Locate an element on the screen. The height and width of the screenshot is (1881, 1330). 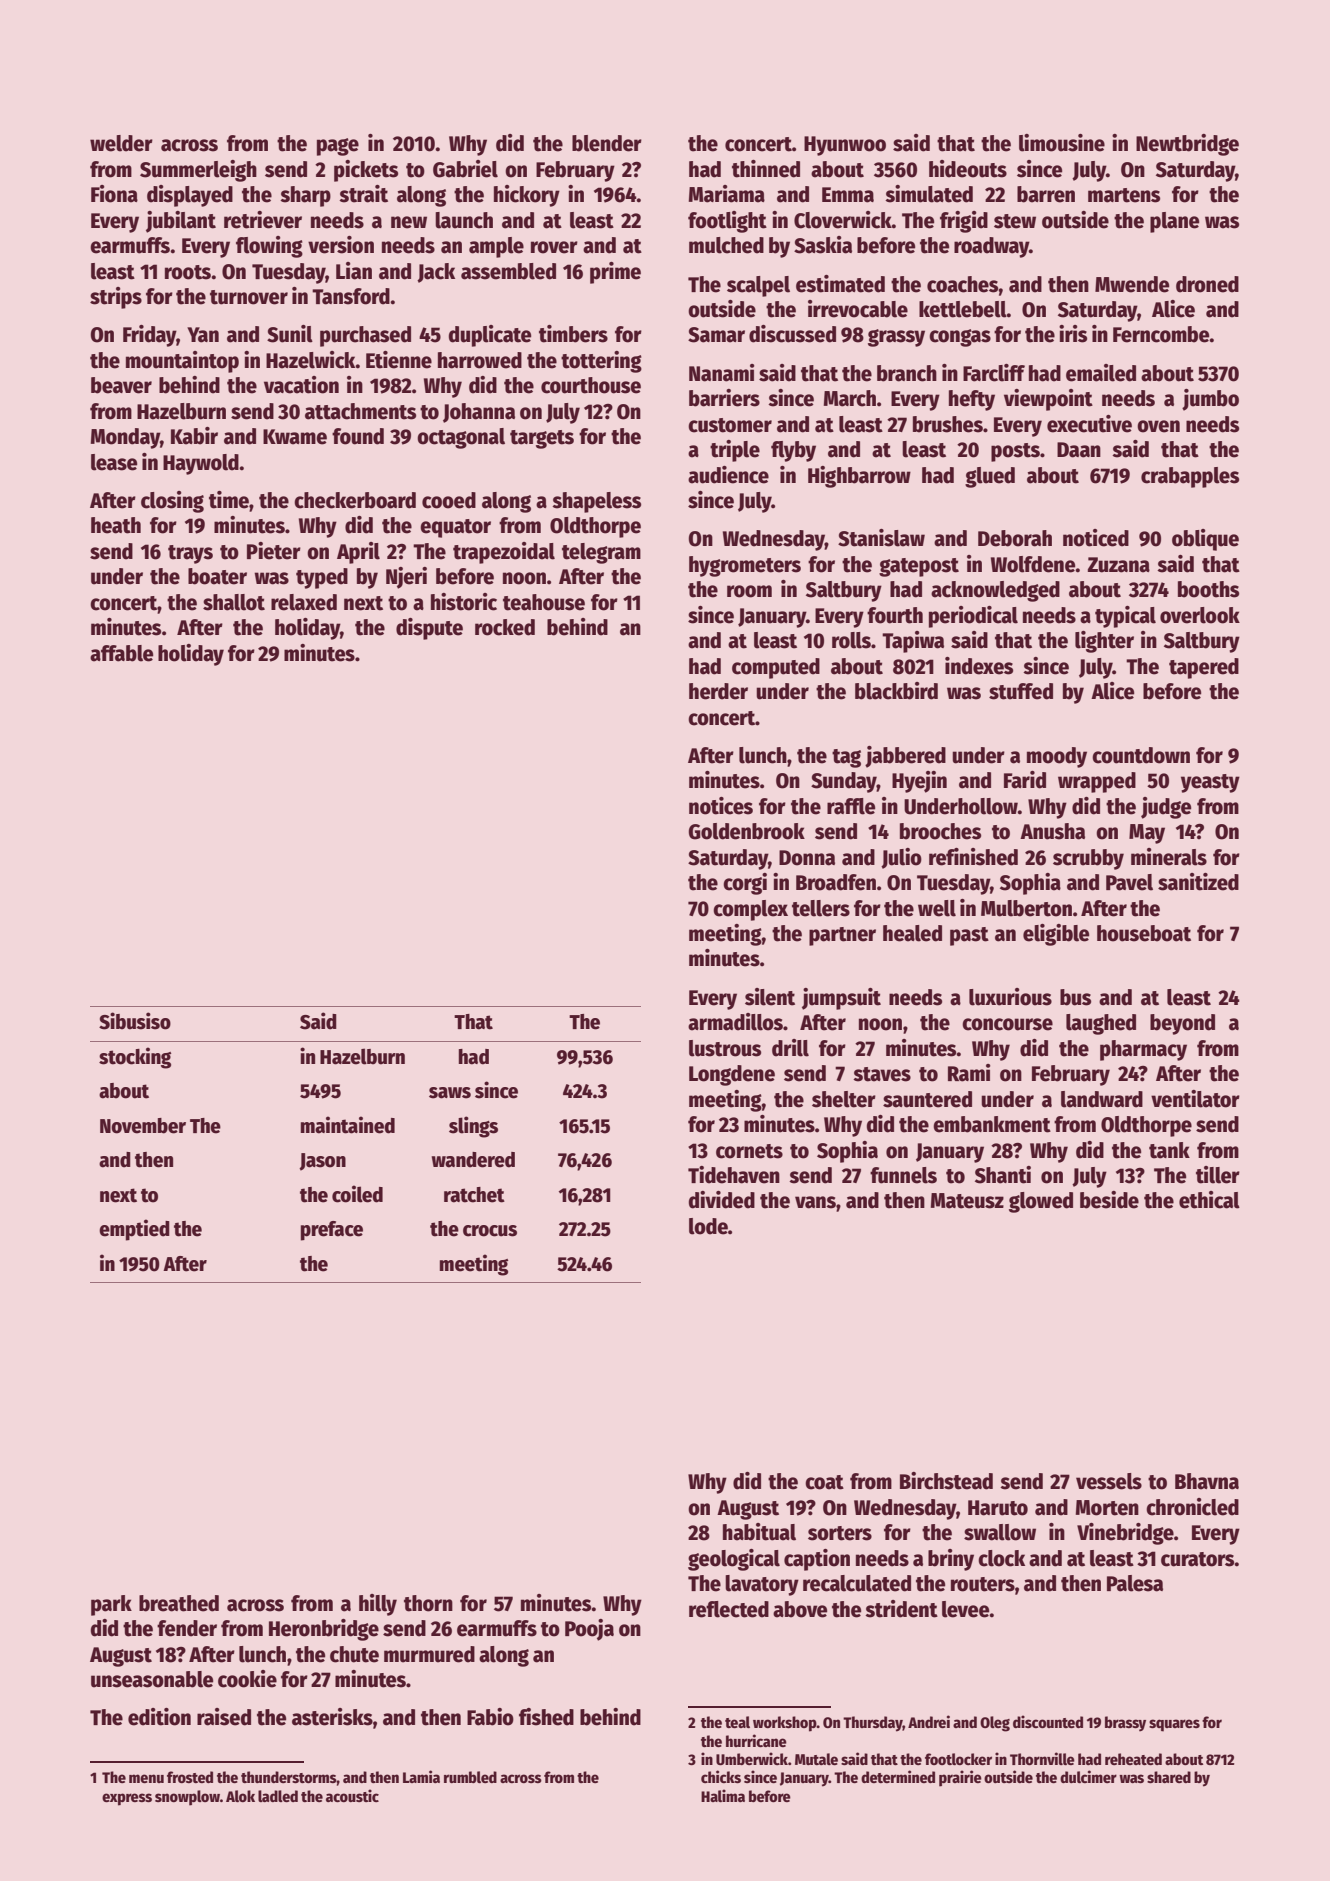
viewpoint is located at coordinates (1048, 400).
